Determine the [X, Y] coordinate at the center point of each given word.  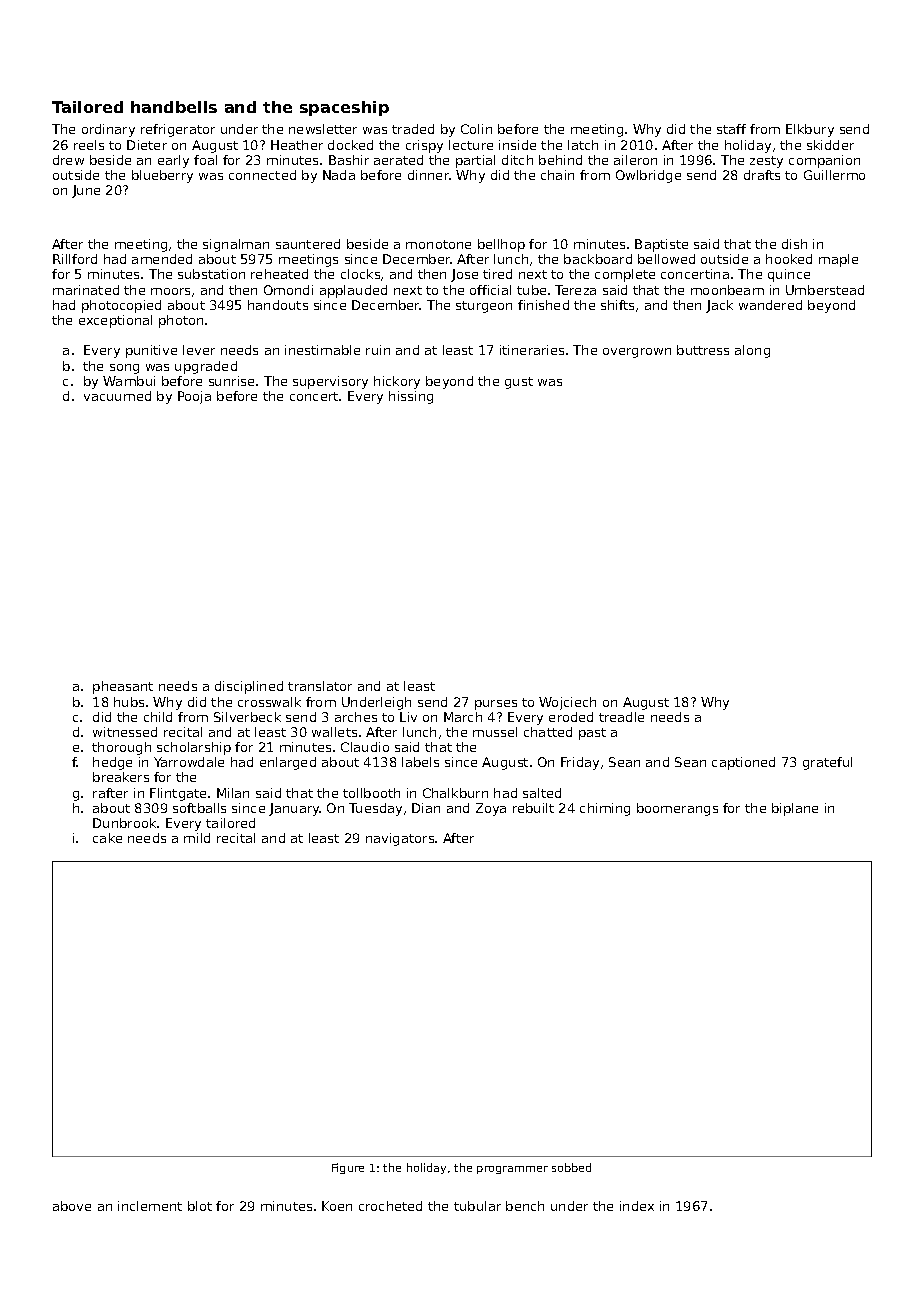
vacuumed [117, 396]
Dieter [147, 145]
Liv [408, 717]
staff [731, 129]
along [752, 351]
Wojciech [567, 703]
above [72, 1206]
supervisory [330, 382]
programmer [512, 1170]
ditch [517, 160]
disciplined [249, 687]
